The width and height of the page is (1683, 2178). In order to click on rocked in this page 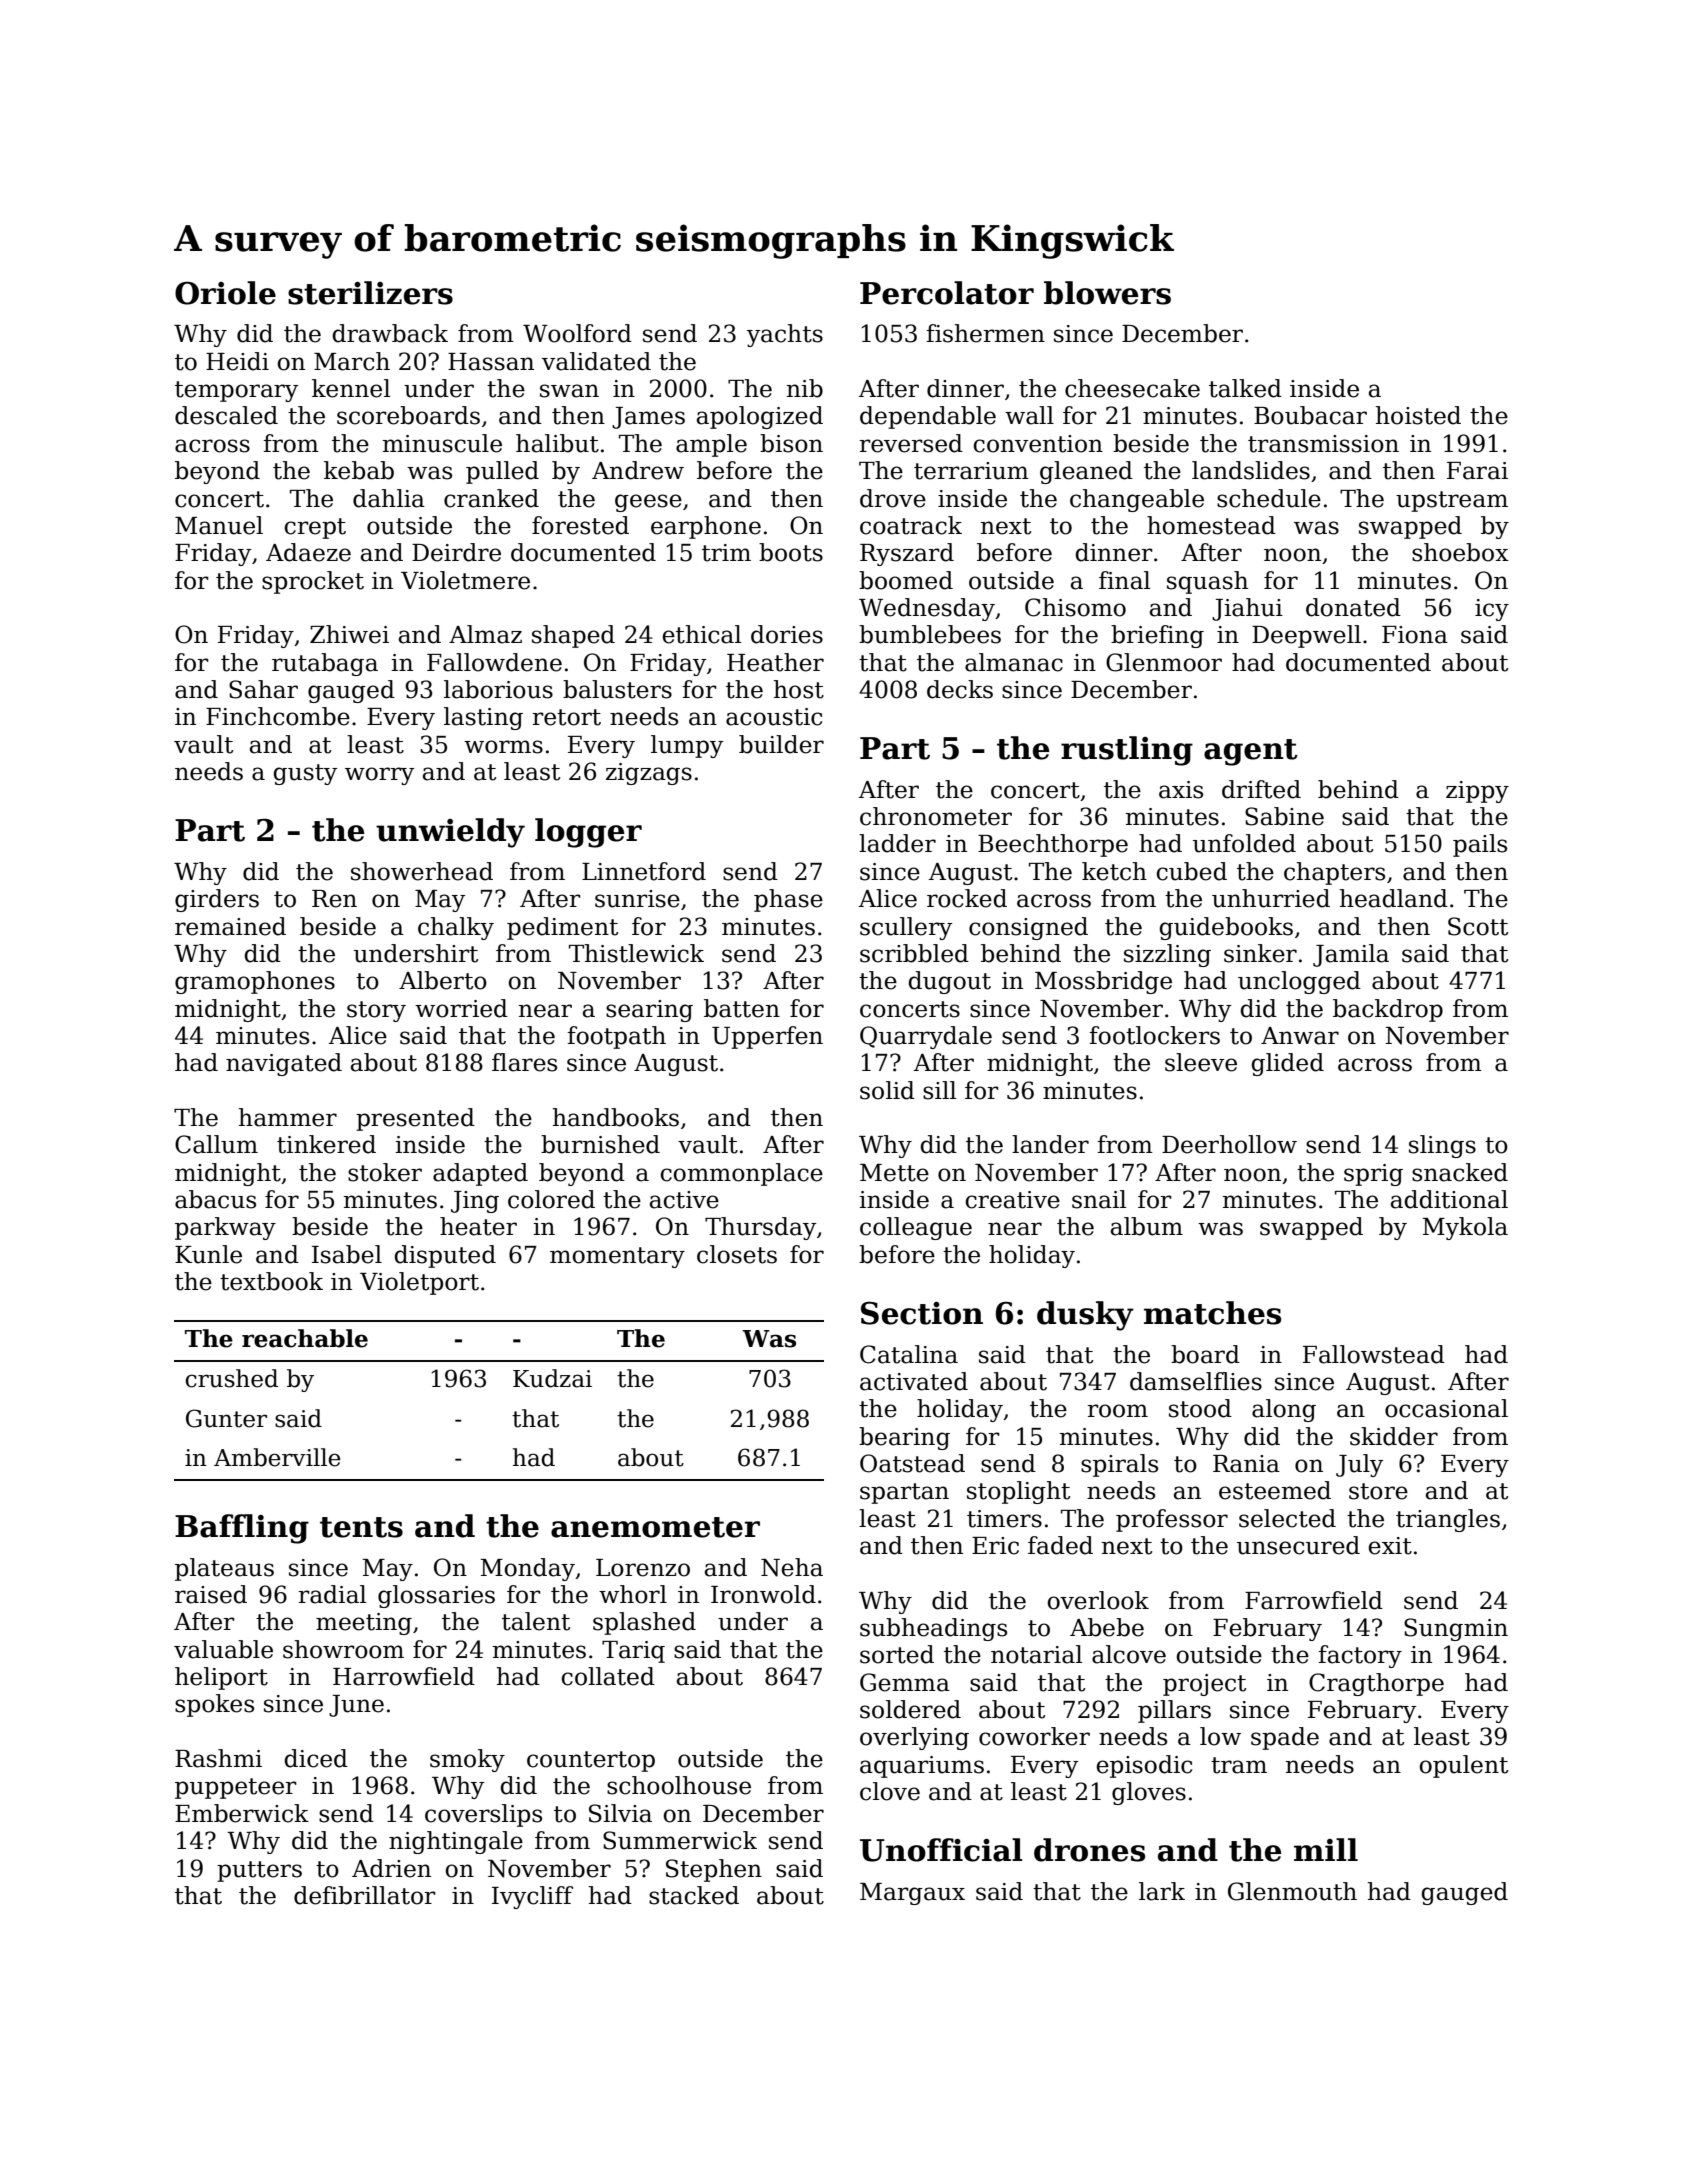, I will do `click(967, 898)`.
